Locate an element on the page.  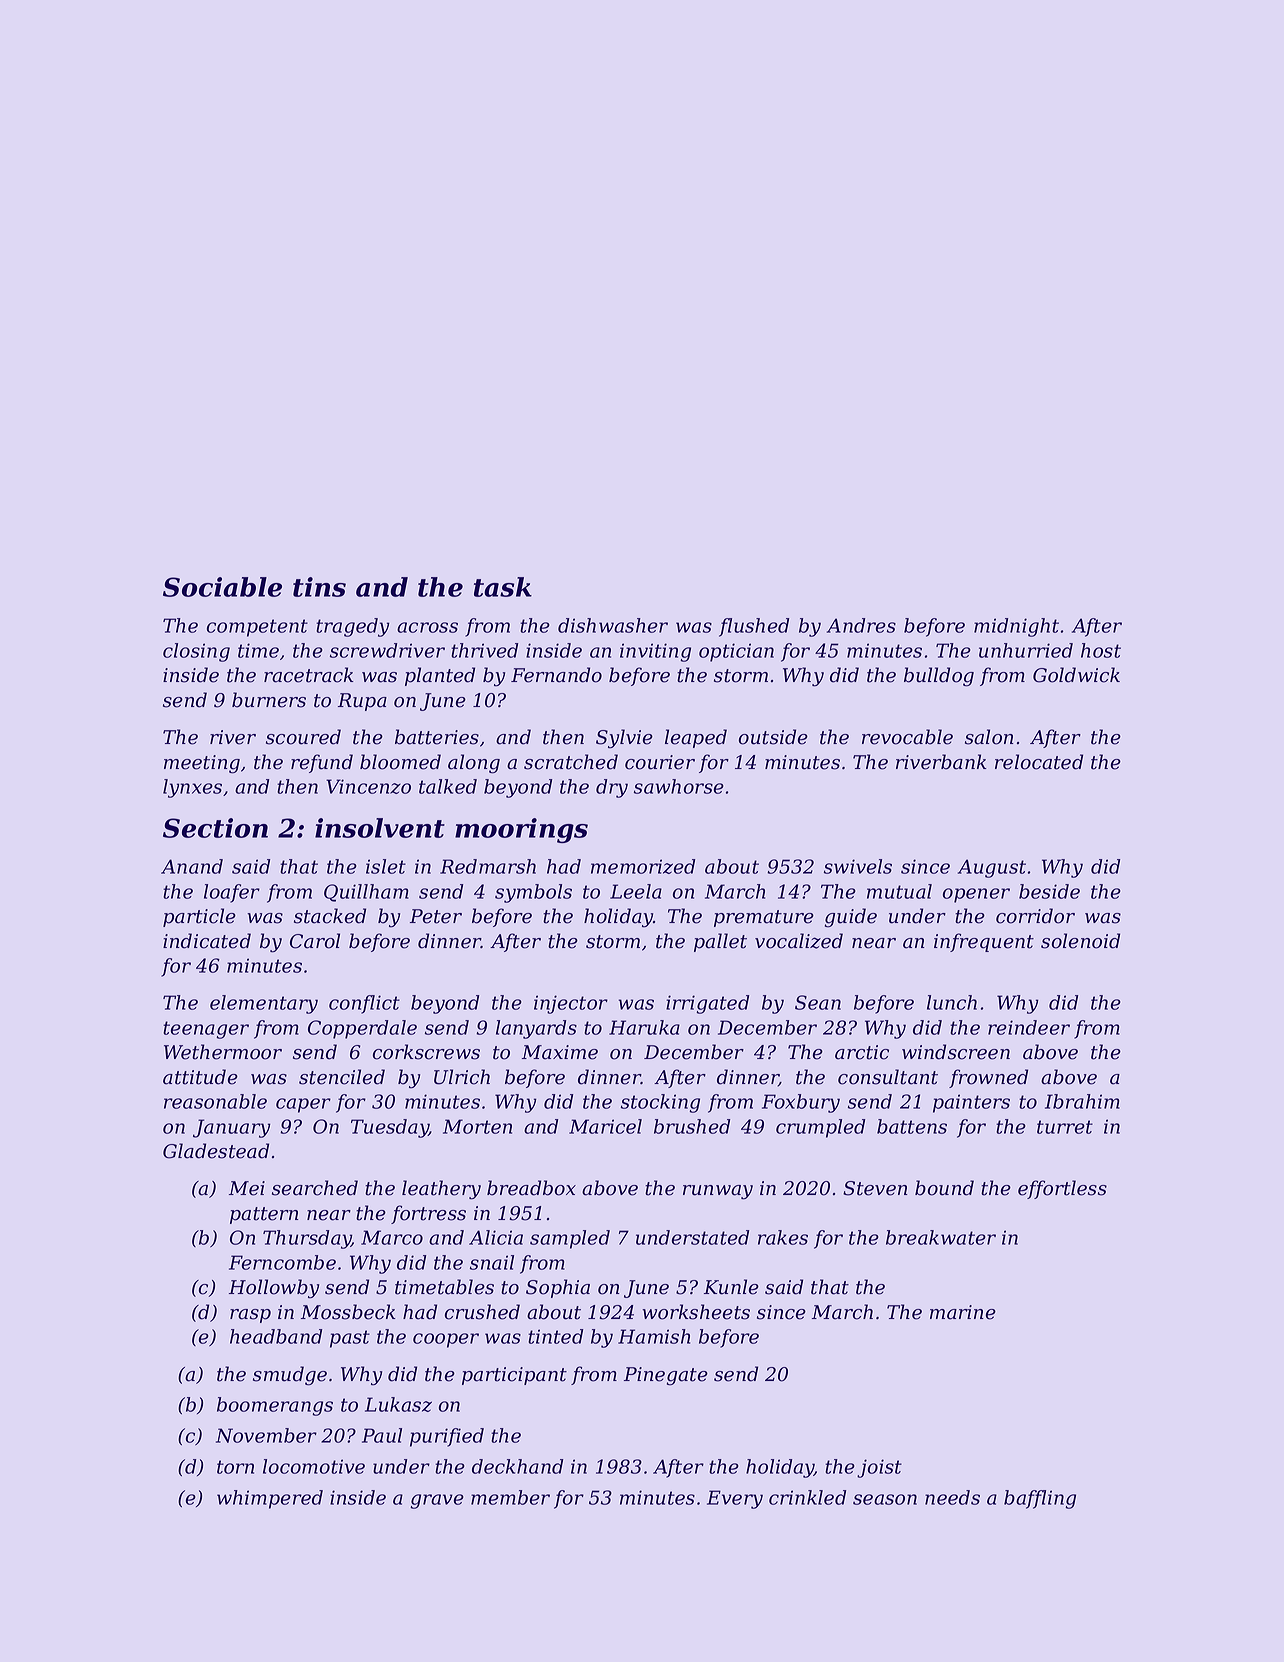
stenciled is located at coordinates (342, 1077).
